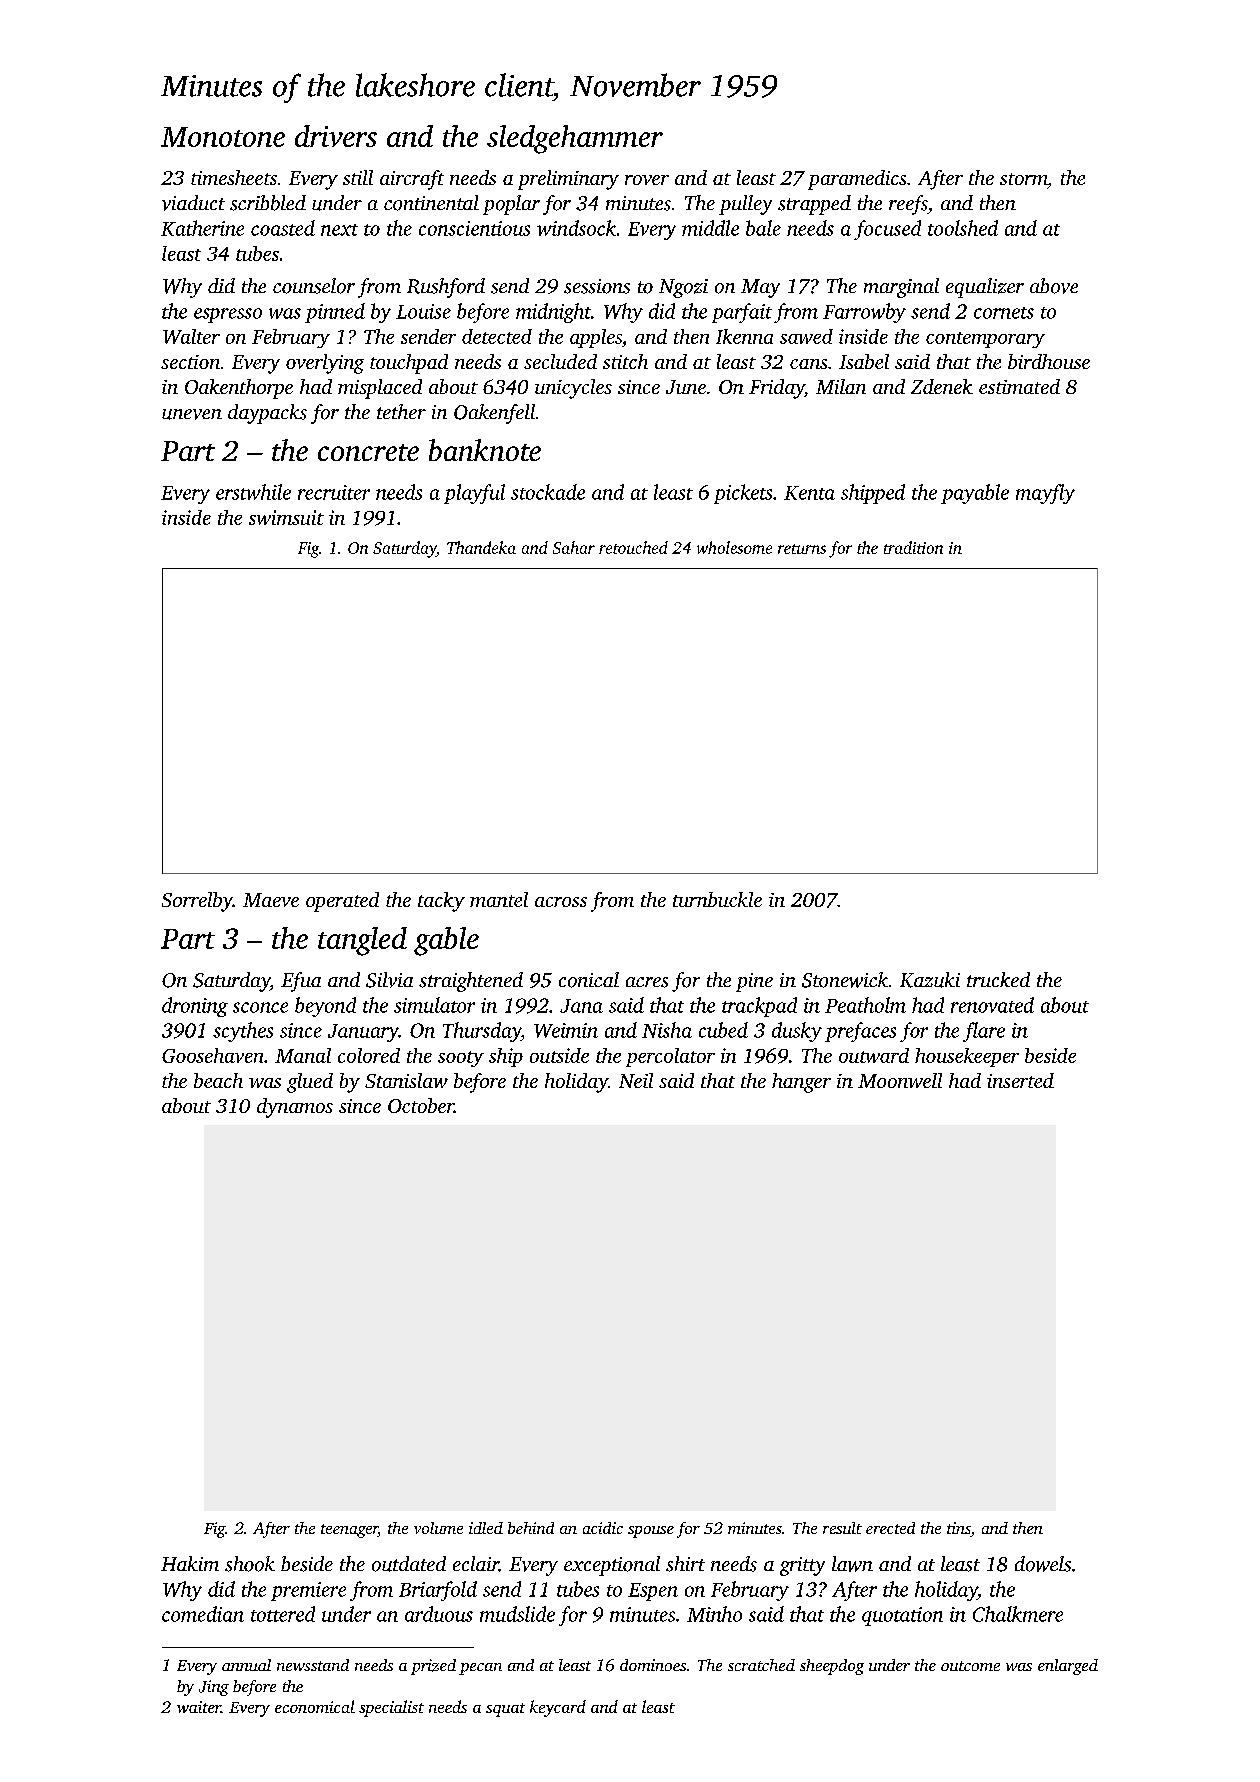 This page has width=1260, height=1782. I want to click on sheepdog, so click(832, 1667).
